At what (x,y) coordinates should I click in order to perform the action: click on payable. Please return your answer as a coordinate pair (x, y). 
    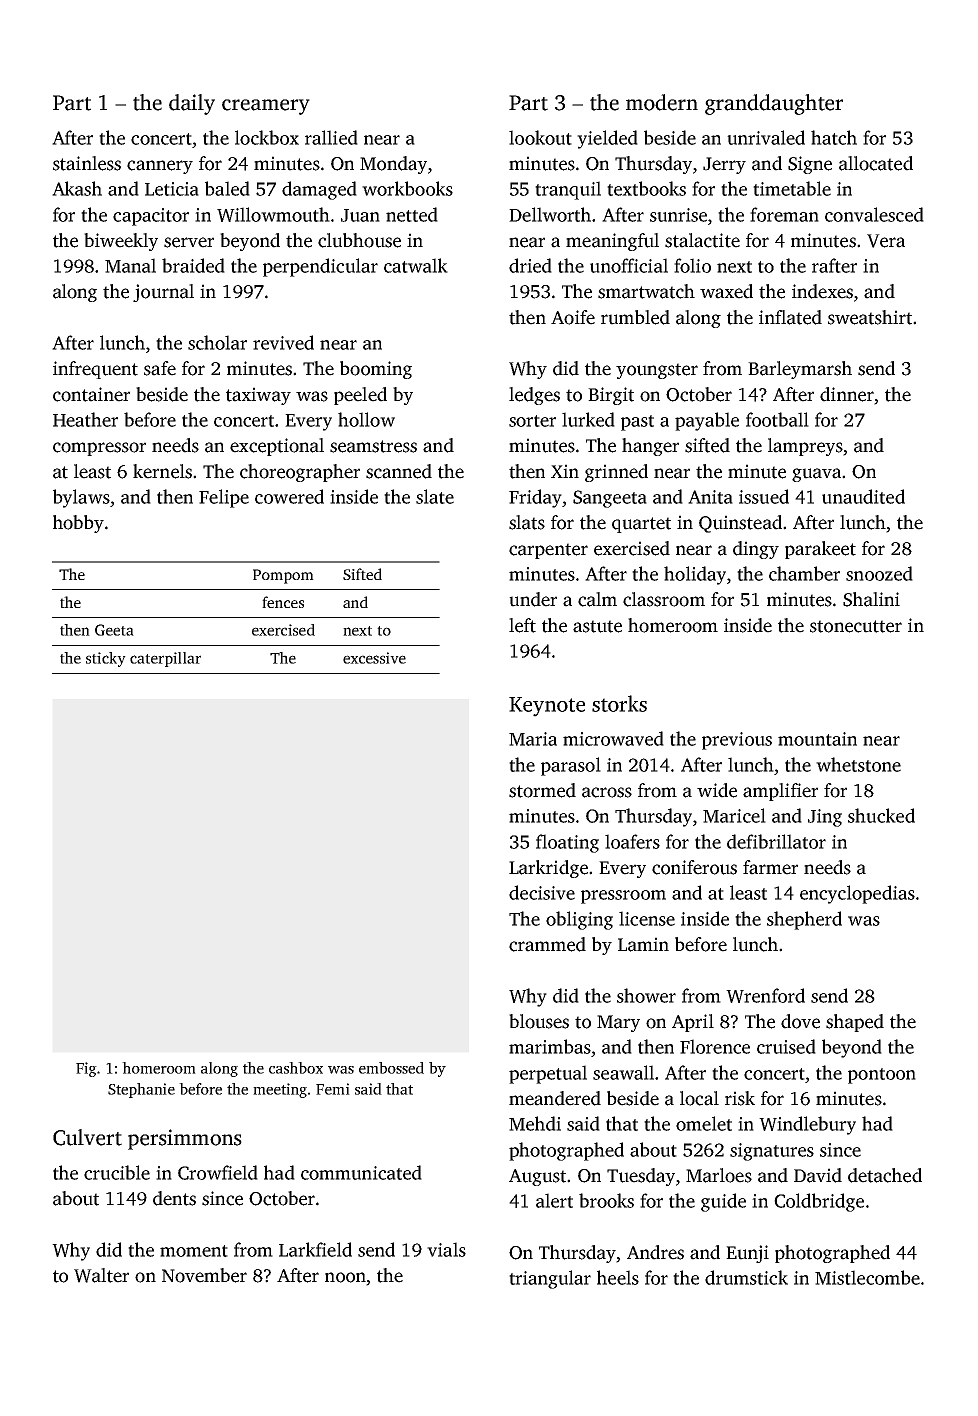
    Looking at the image, I should click on (707, 421).
